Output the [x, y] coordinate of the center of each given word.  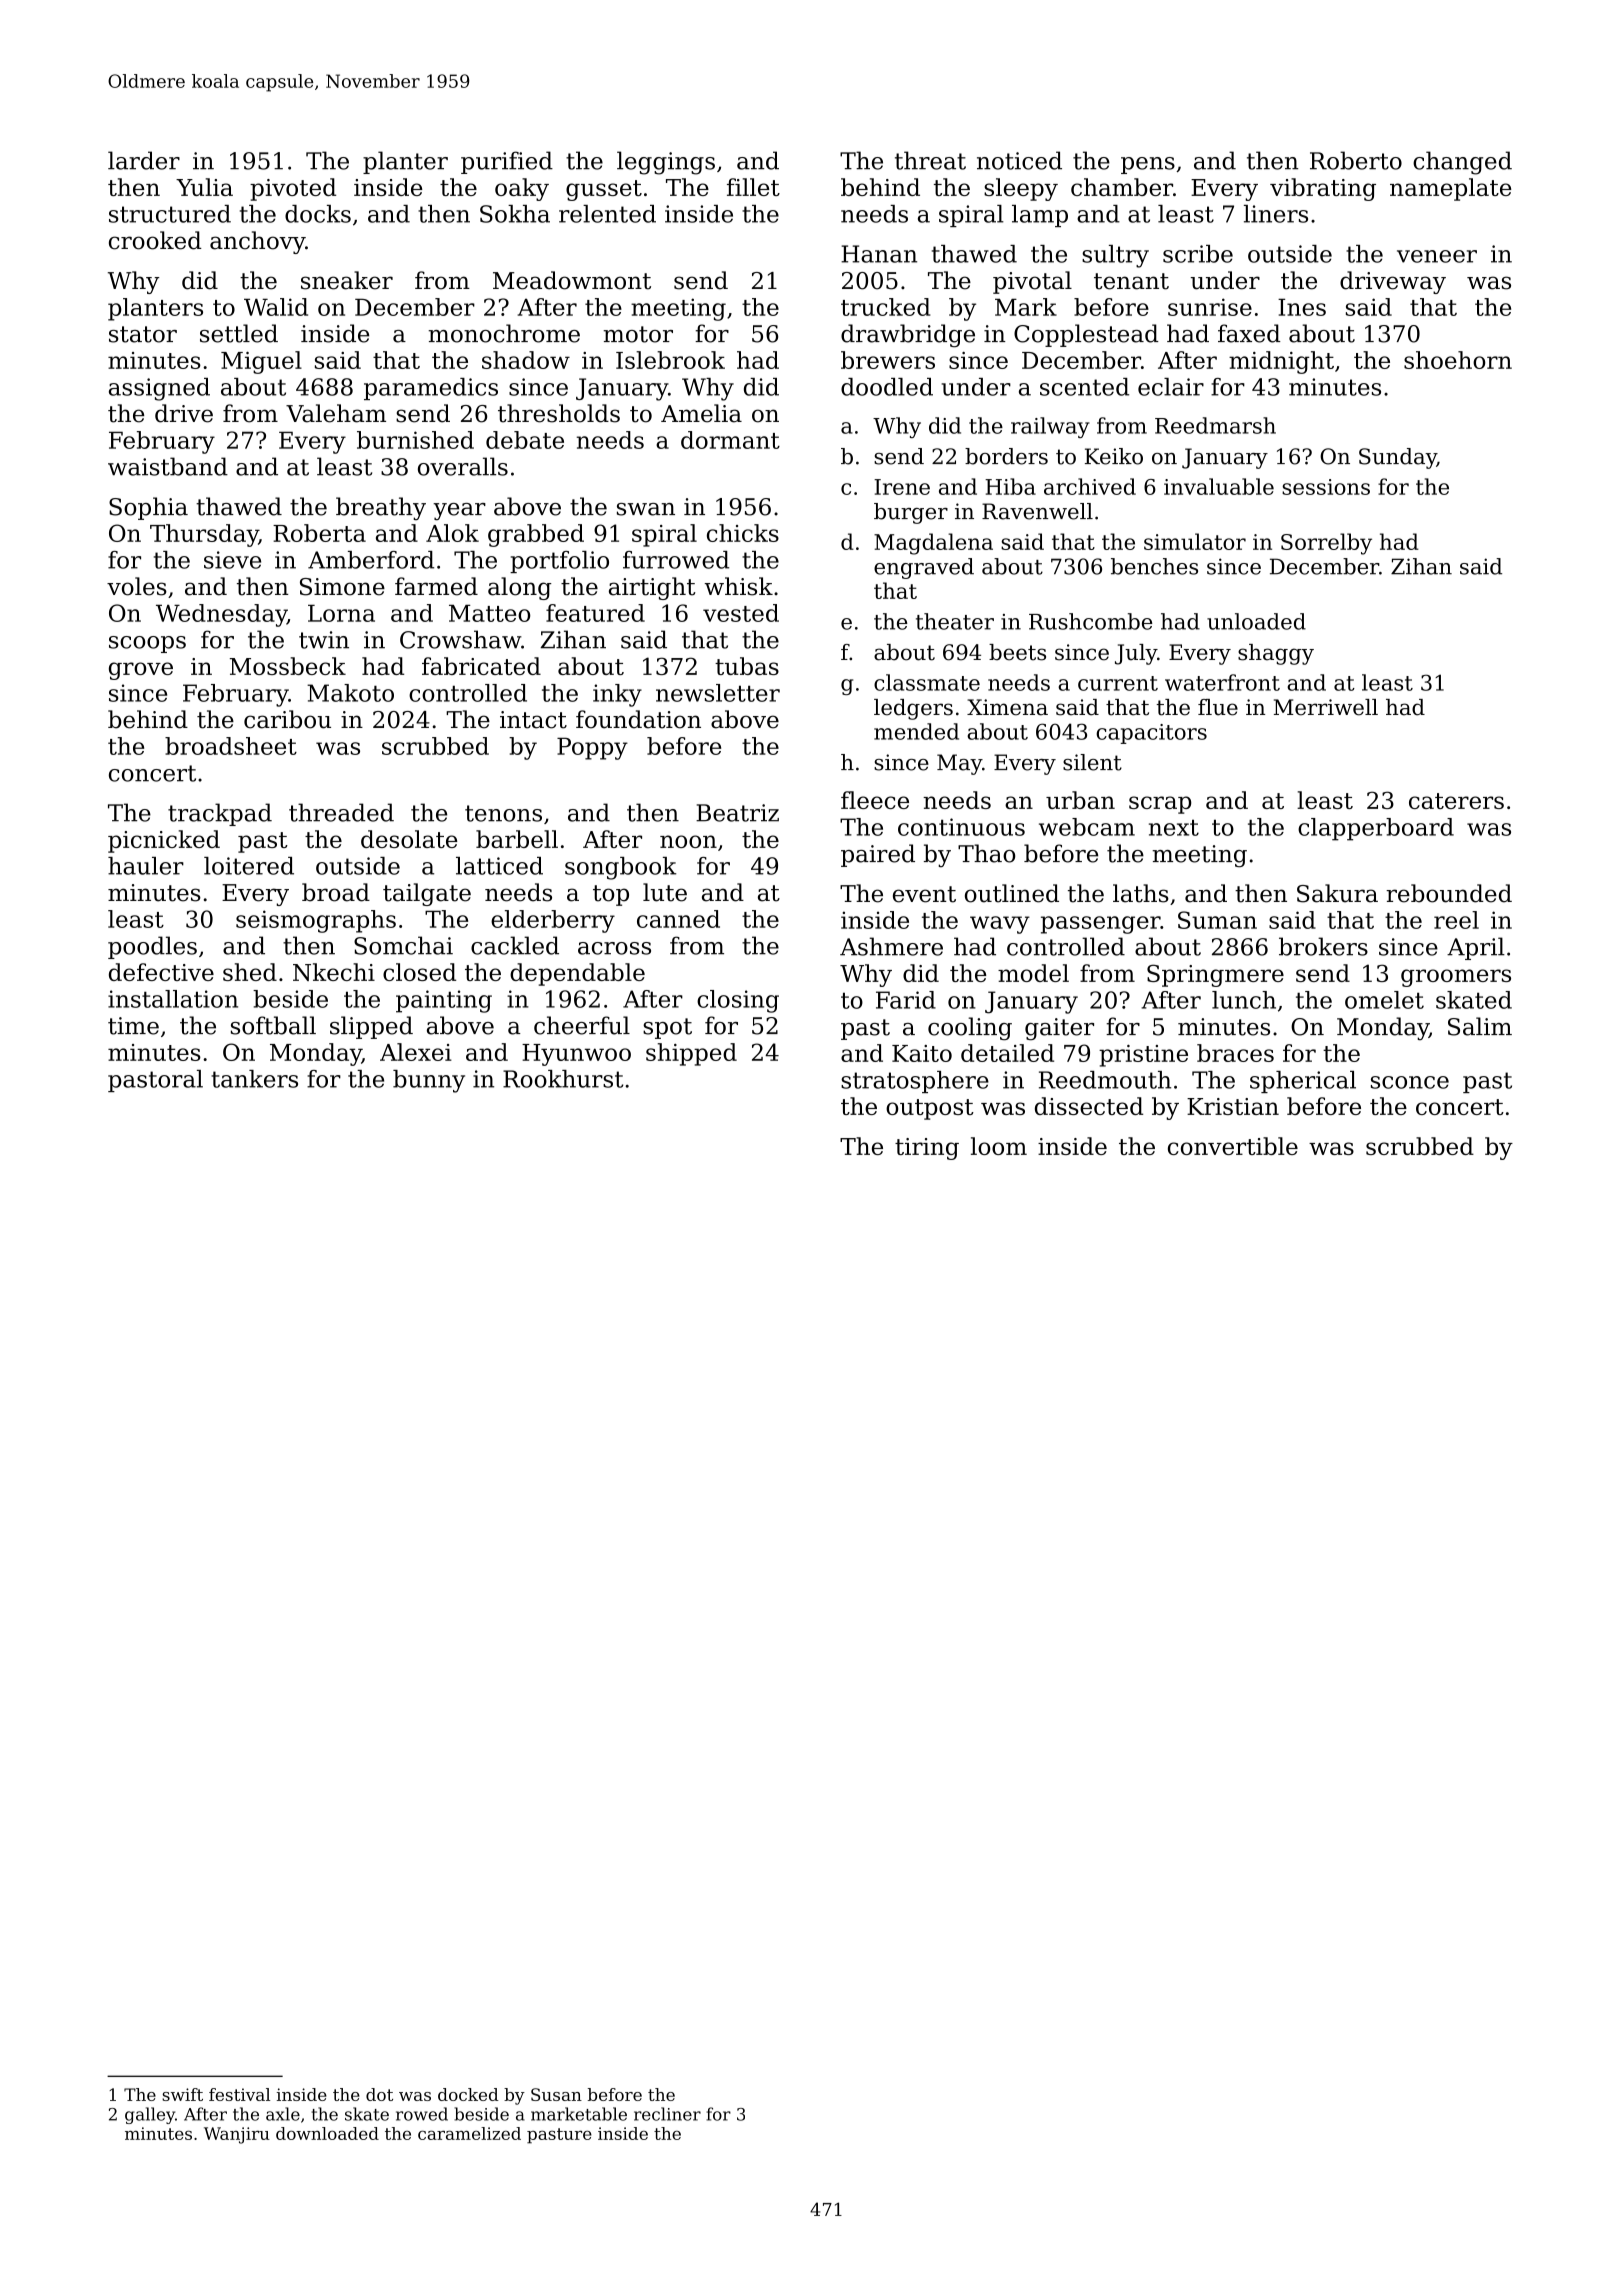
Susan [556, 2094]
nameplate [1450, 189]
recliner [667, 2114]
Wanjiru [237, 2135]
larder [144, 160]
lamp [1040, 216]
